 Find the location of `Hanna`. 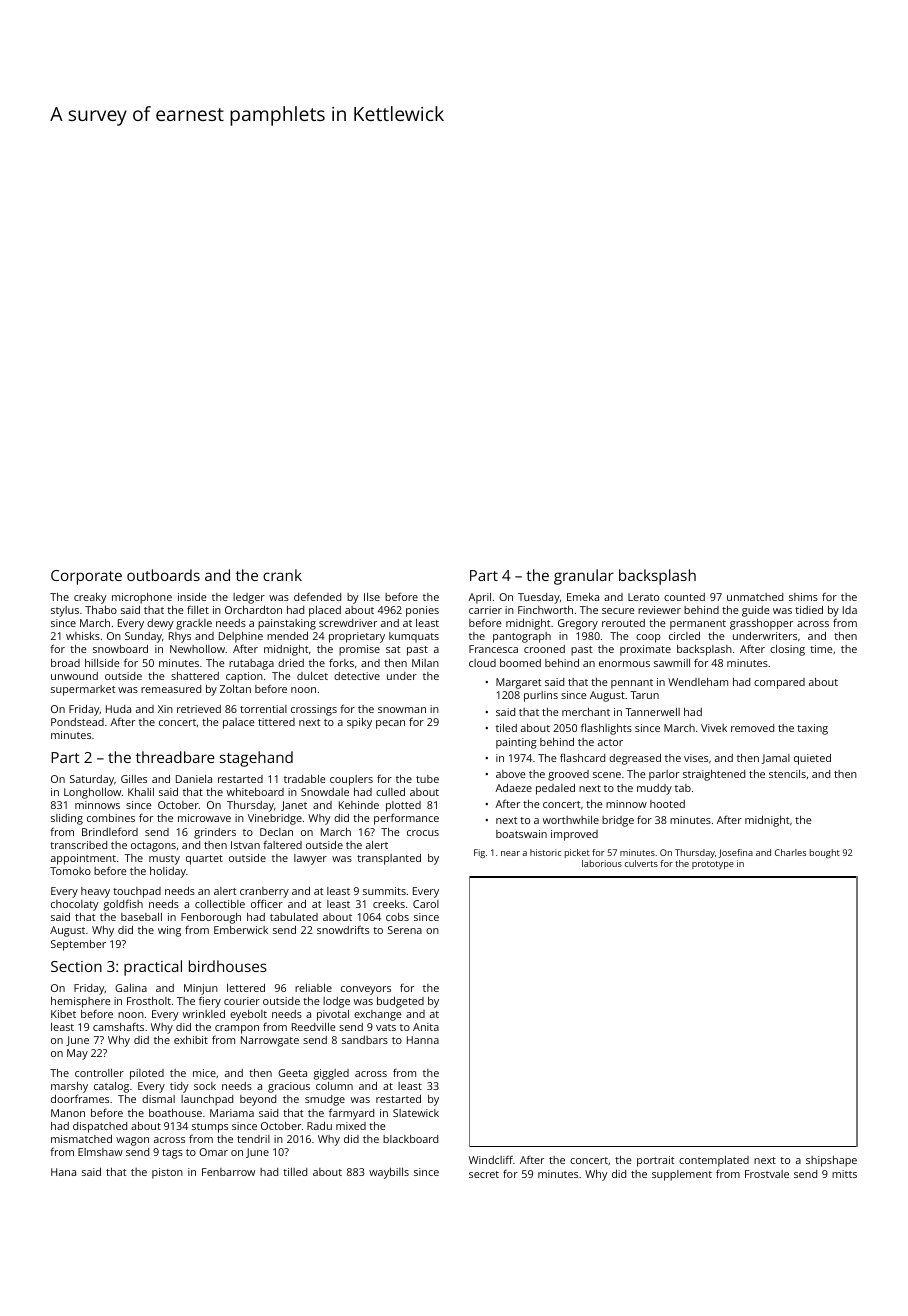

Hanna is located at coordinates (423, 1040).
